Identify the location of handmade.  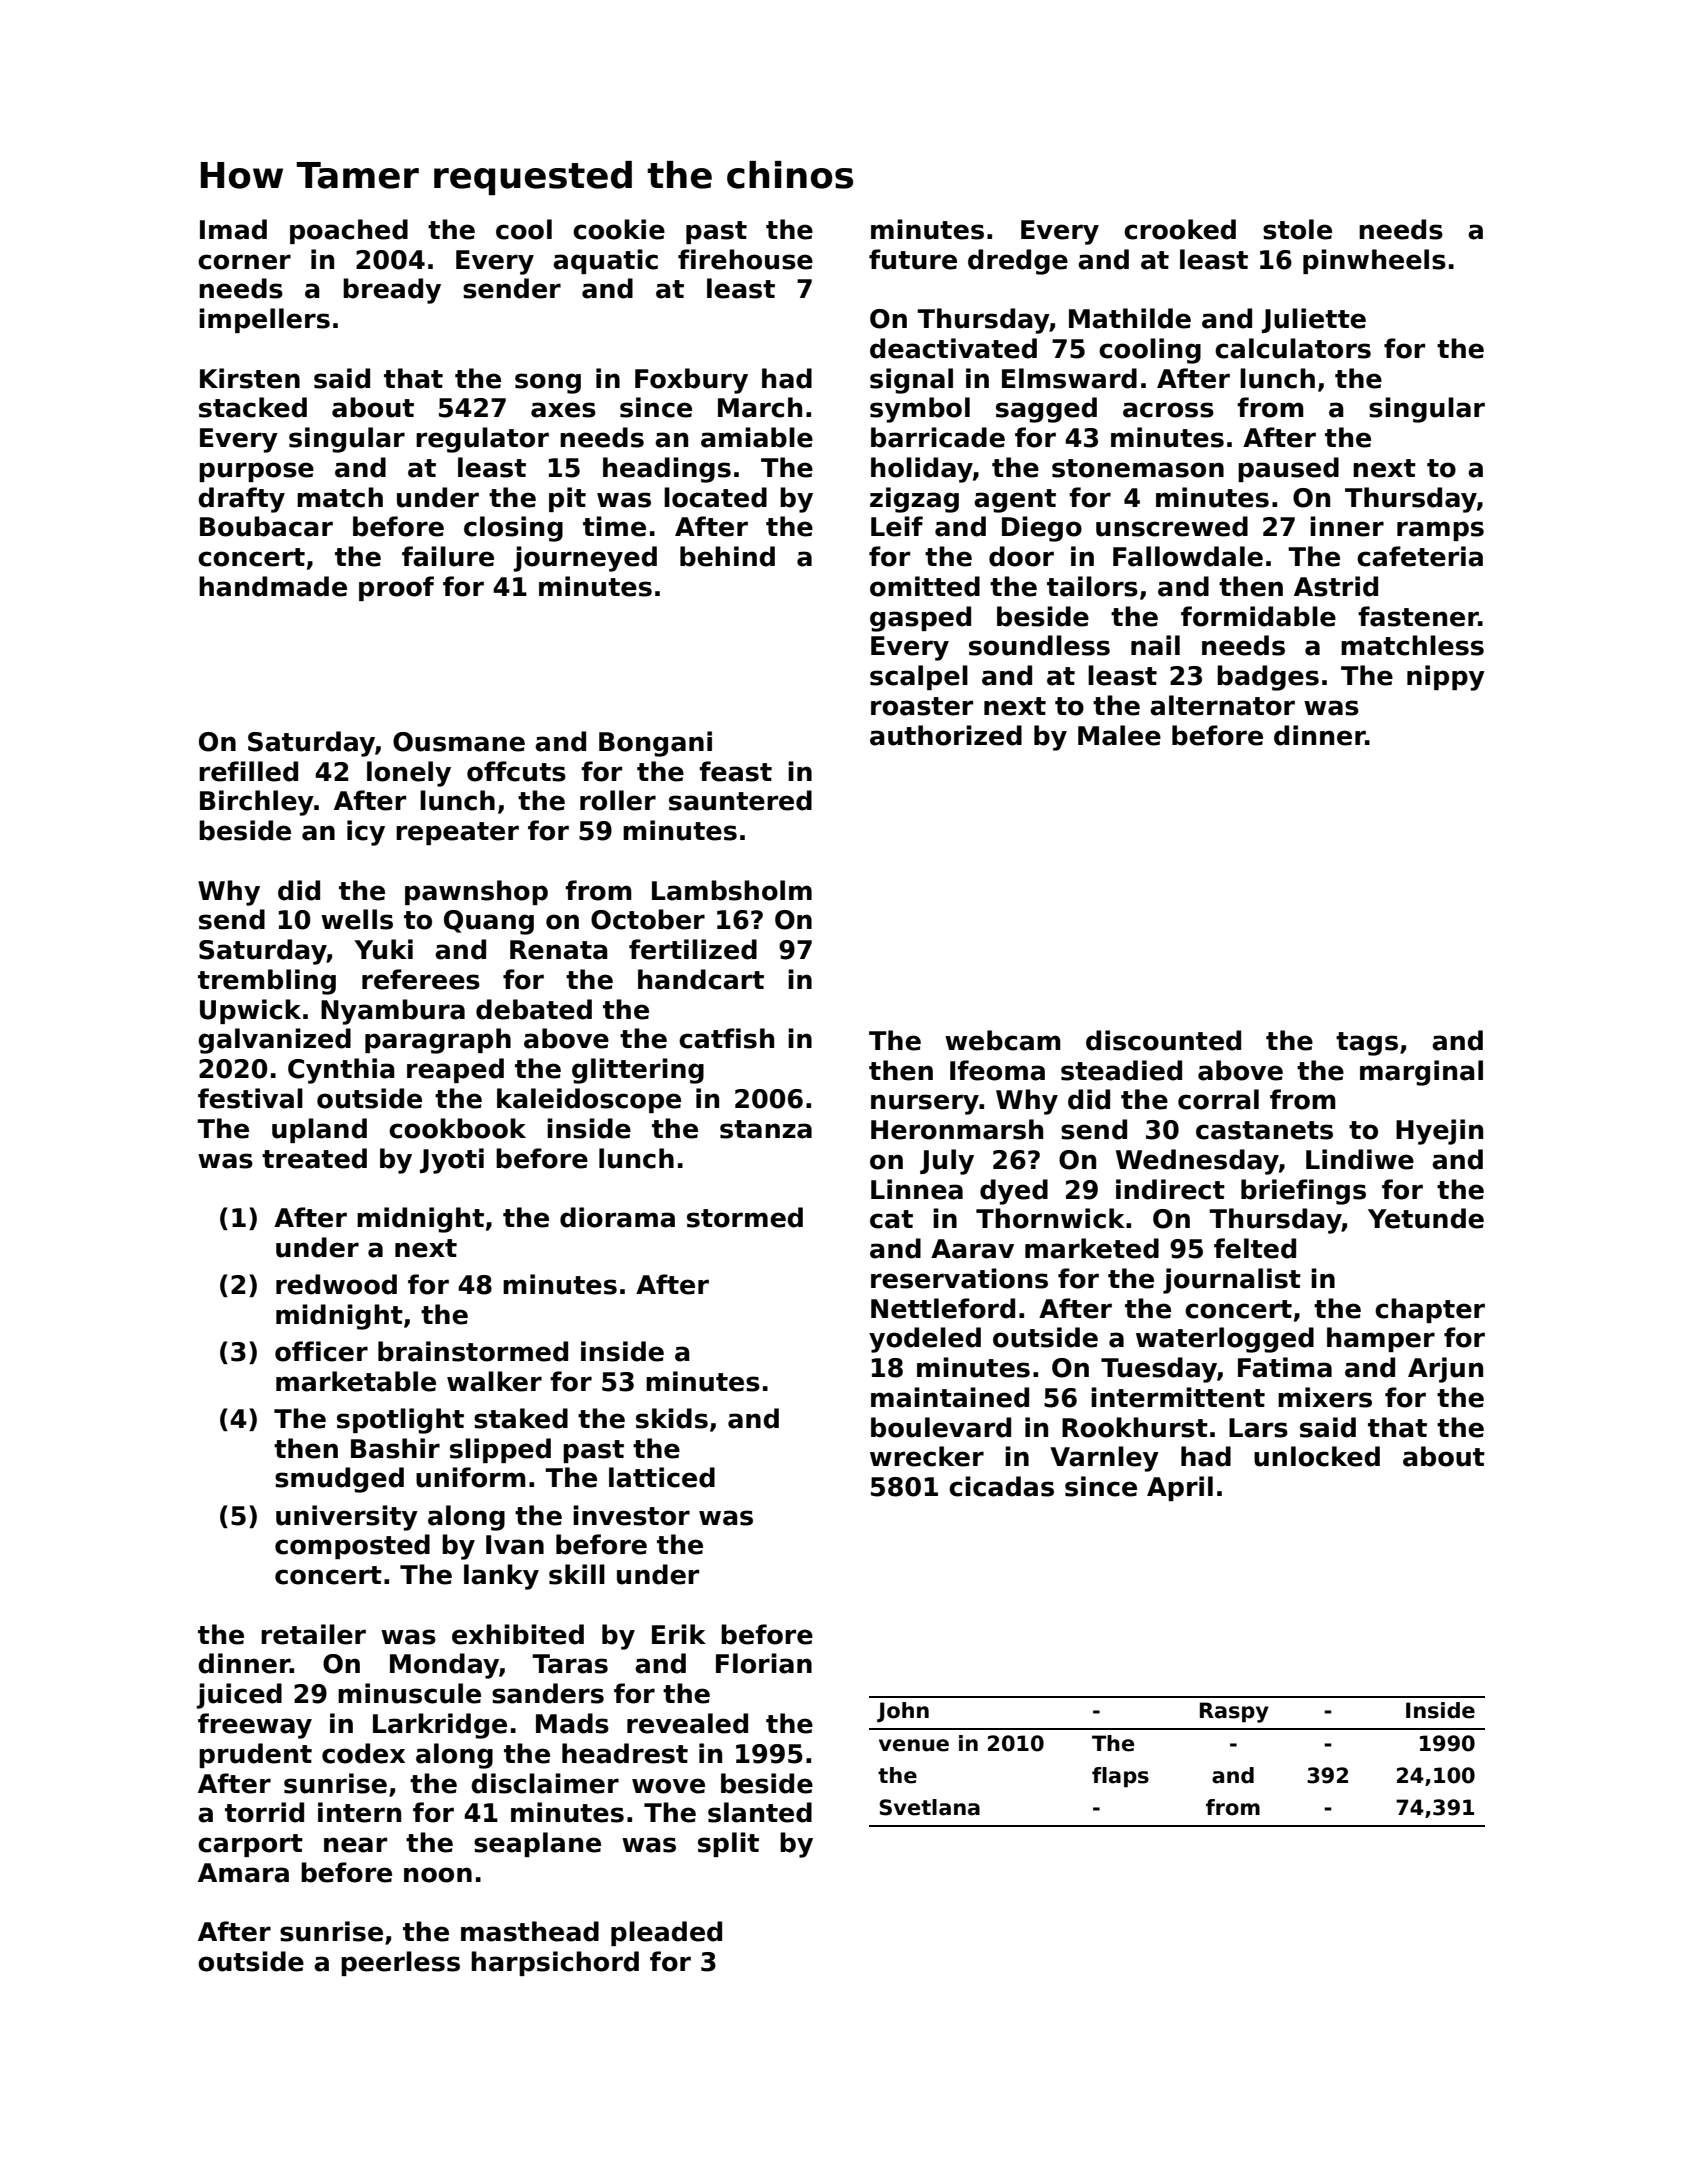
(273, 586).
